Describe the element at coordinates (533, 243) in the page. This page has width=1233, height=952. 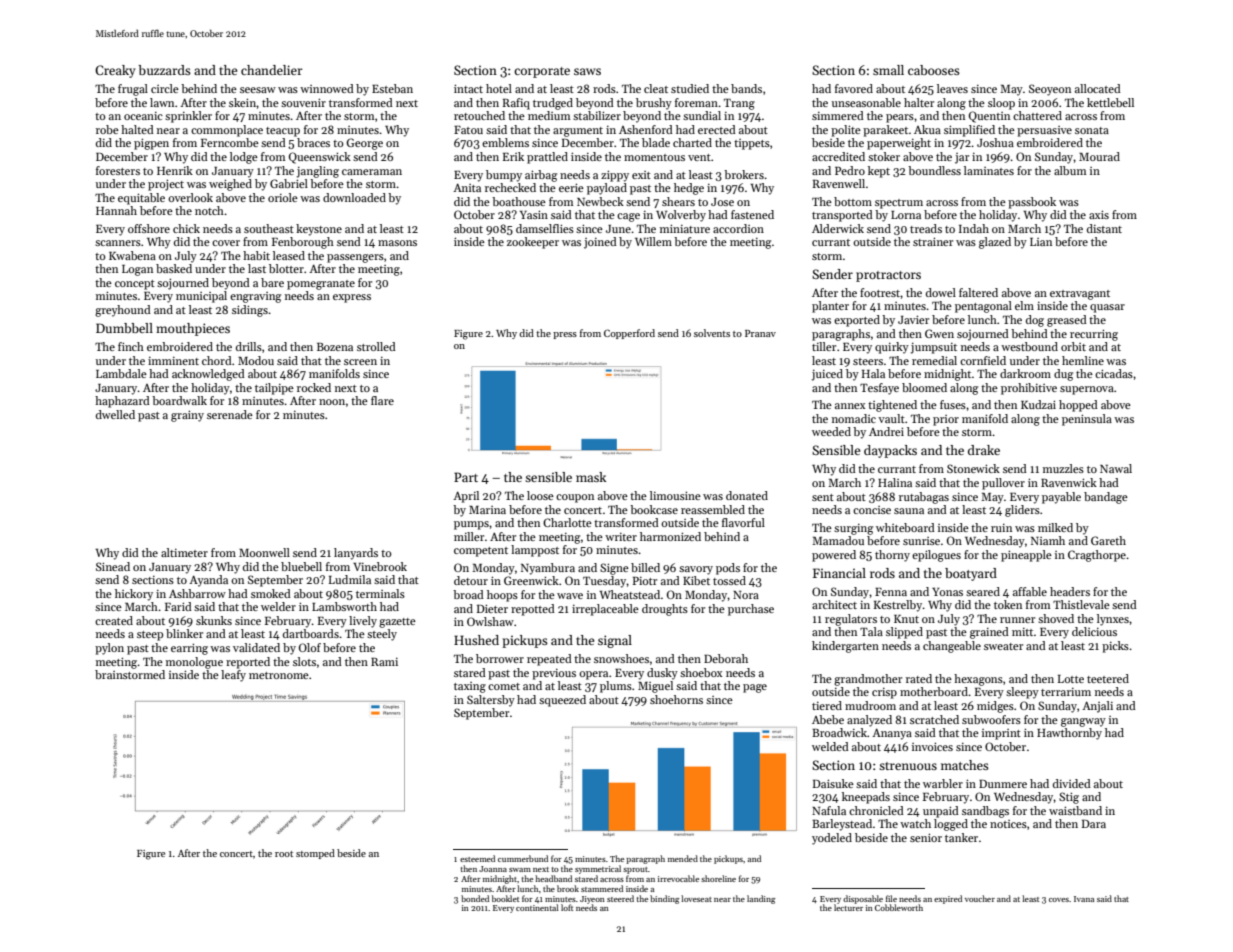
I see `zookeeper` at that location.
